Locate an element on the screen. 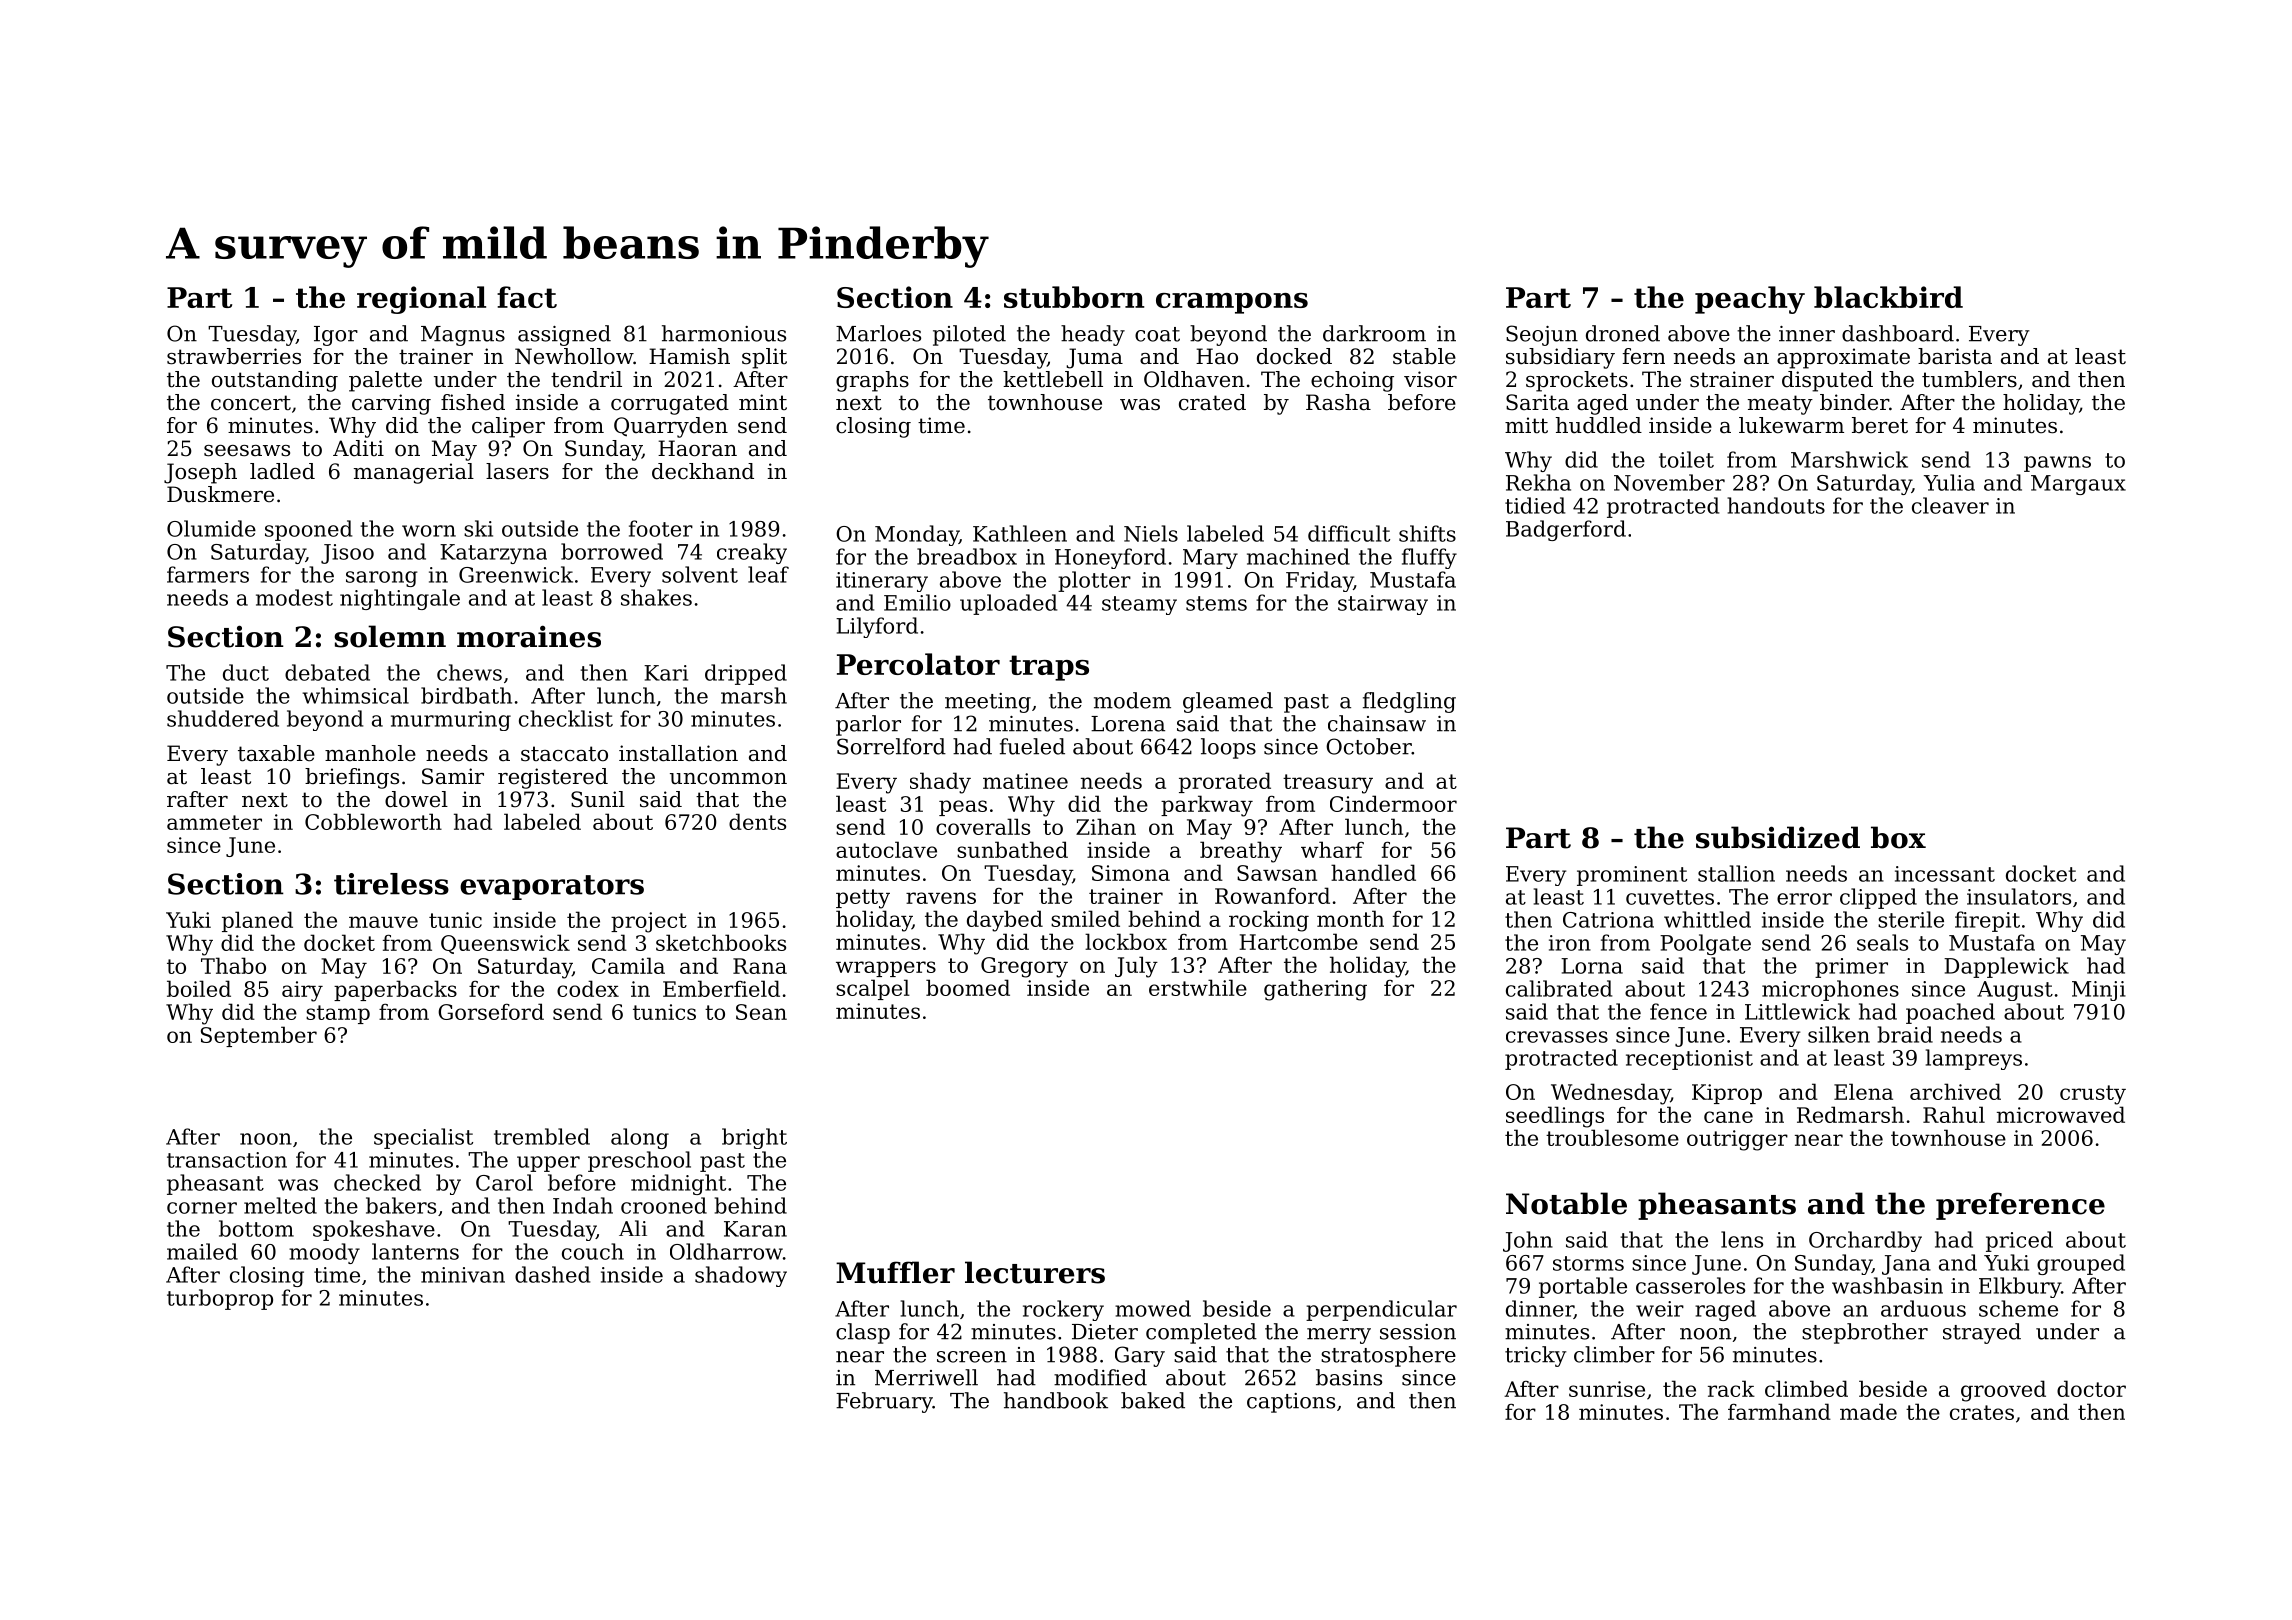  calibrated is located at coordinates (1559, 988).
